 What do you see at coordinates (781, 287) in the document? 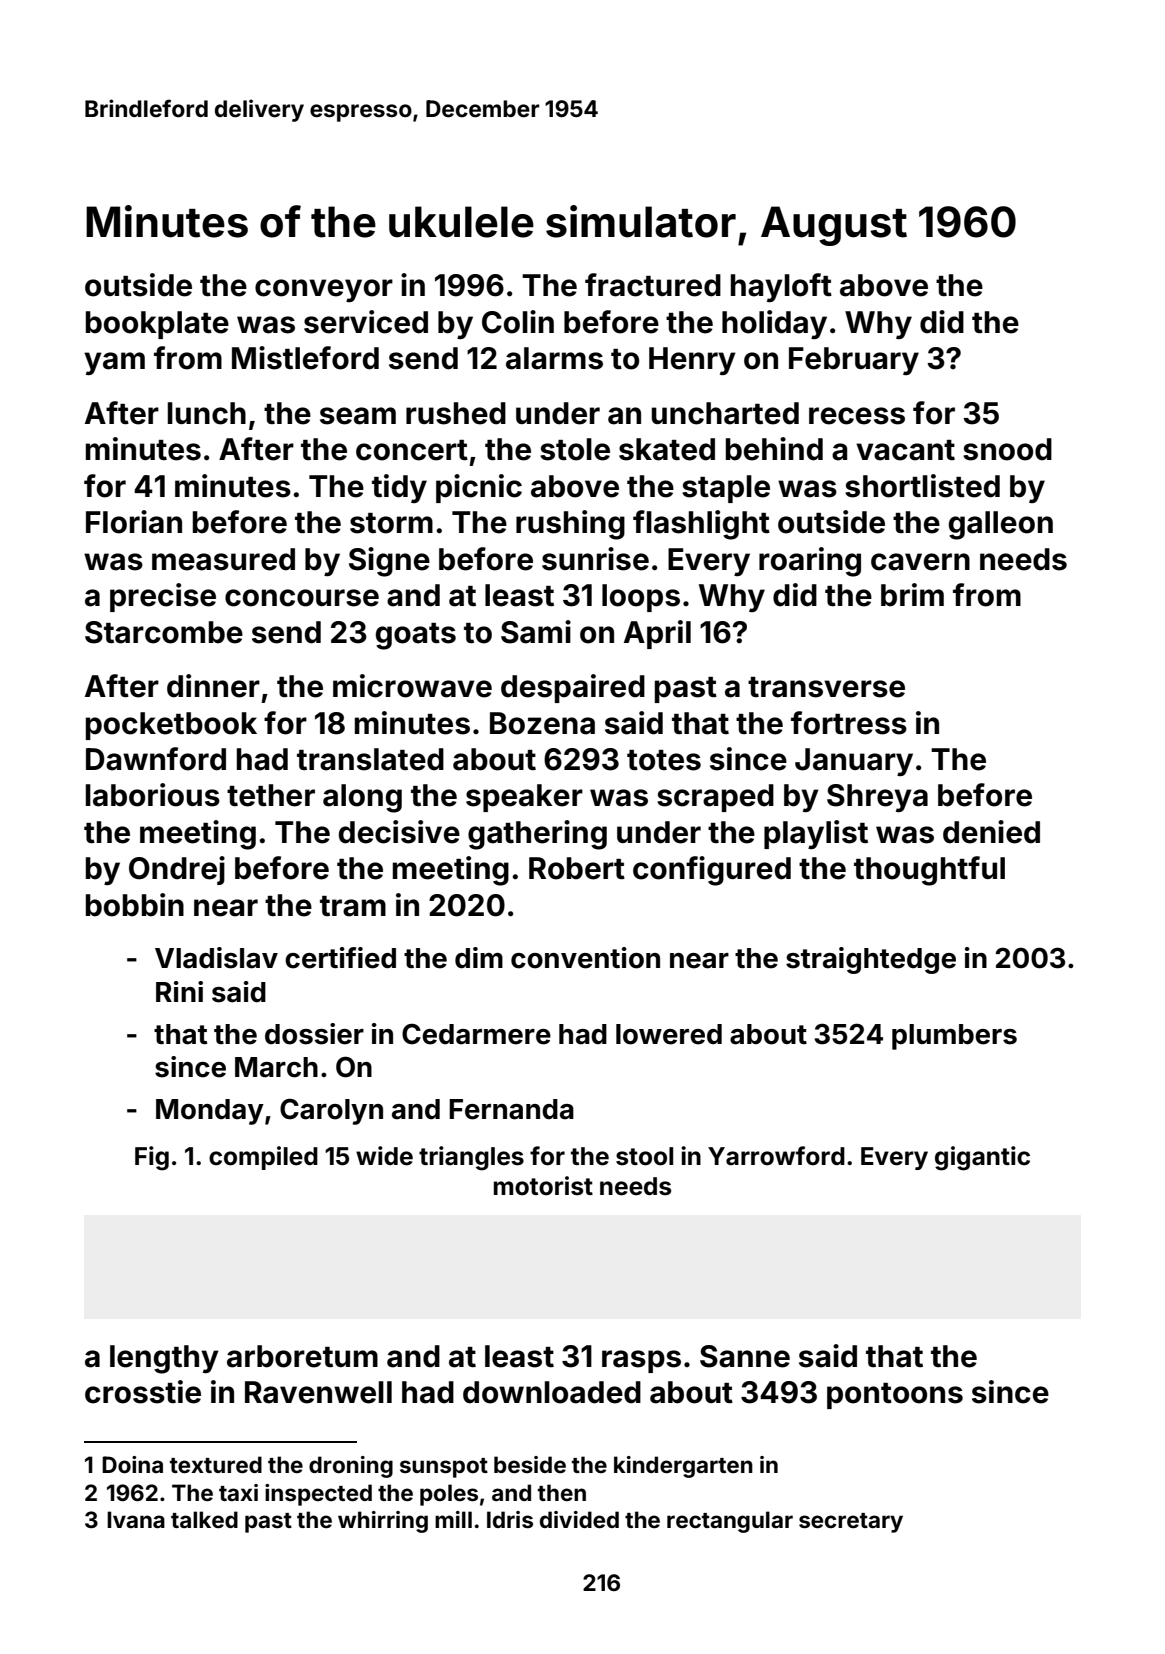
I see `hayloft` at bounding box center [781, 287].
